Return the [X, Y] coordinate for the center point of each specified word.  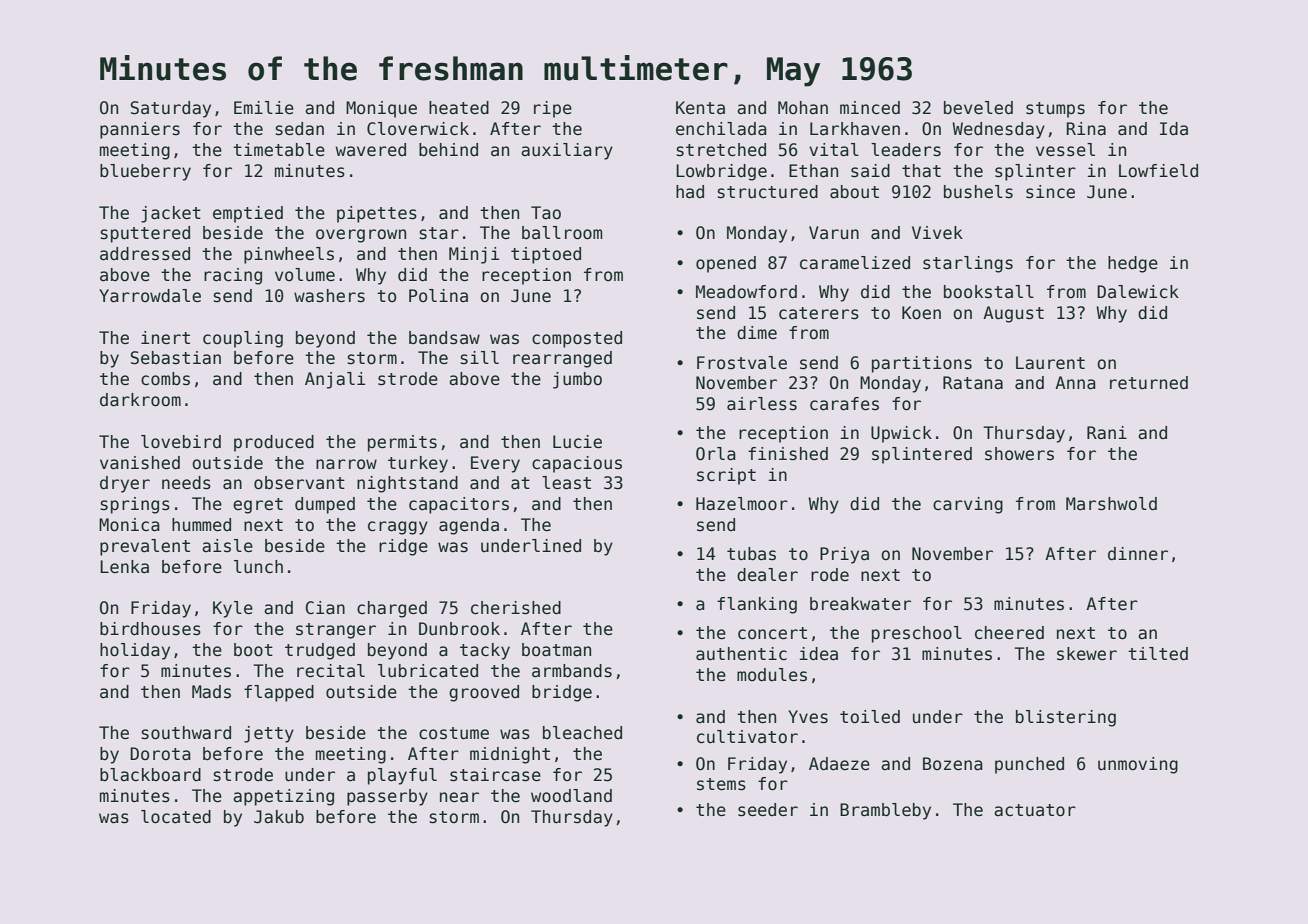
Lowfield [1158, 171]
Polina [438, 296]
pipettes [377, 214]
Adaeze [839, 764]
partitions [922, 364]
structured [767, 192]
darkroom [140, 400]
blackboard [150, 775]
